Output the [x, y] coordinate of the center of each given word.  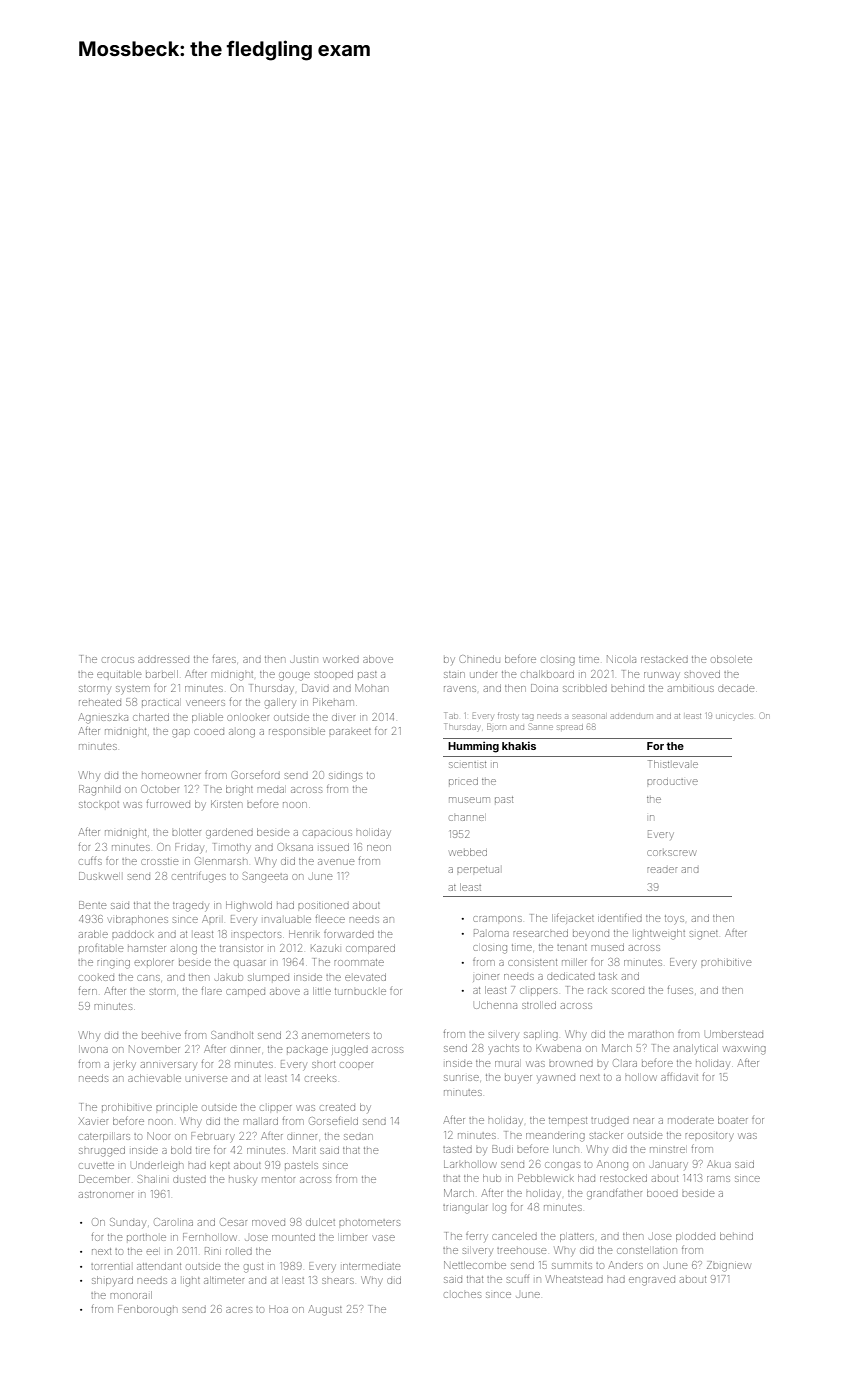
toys [674, 919]
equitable [119, 674]
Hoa [278, 1310]
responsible [297, 733]
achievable [154, 1078]
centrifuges [199, 878]
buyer [518, 1079]
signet [704, 935]
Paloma [491, 933]
